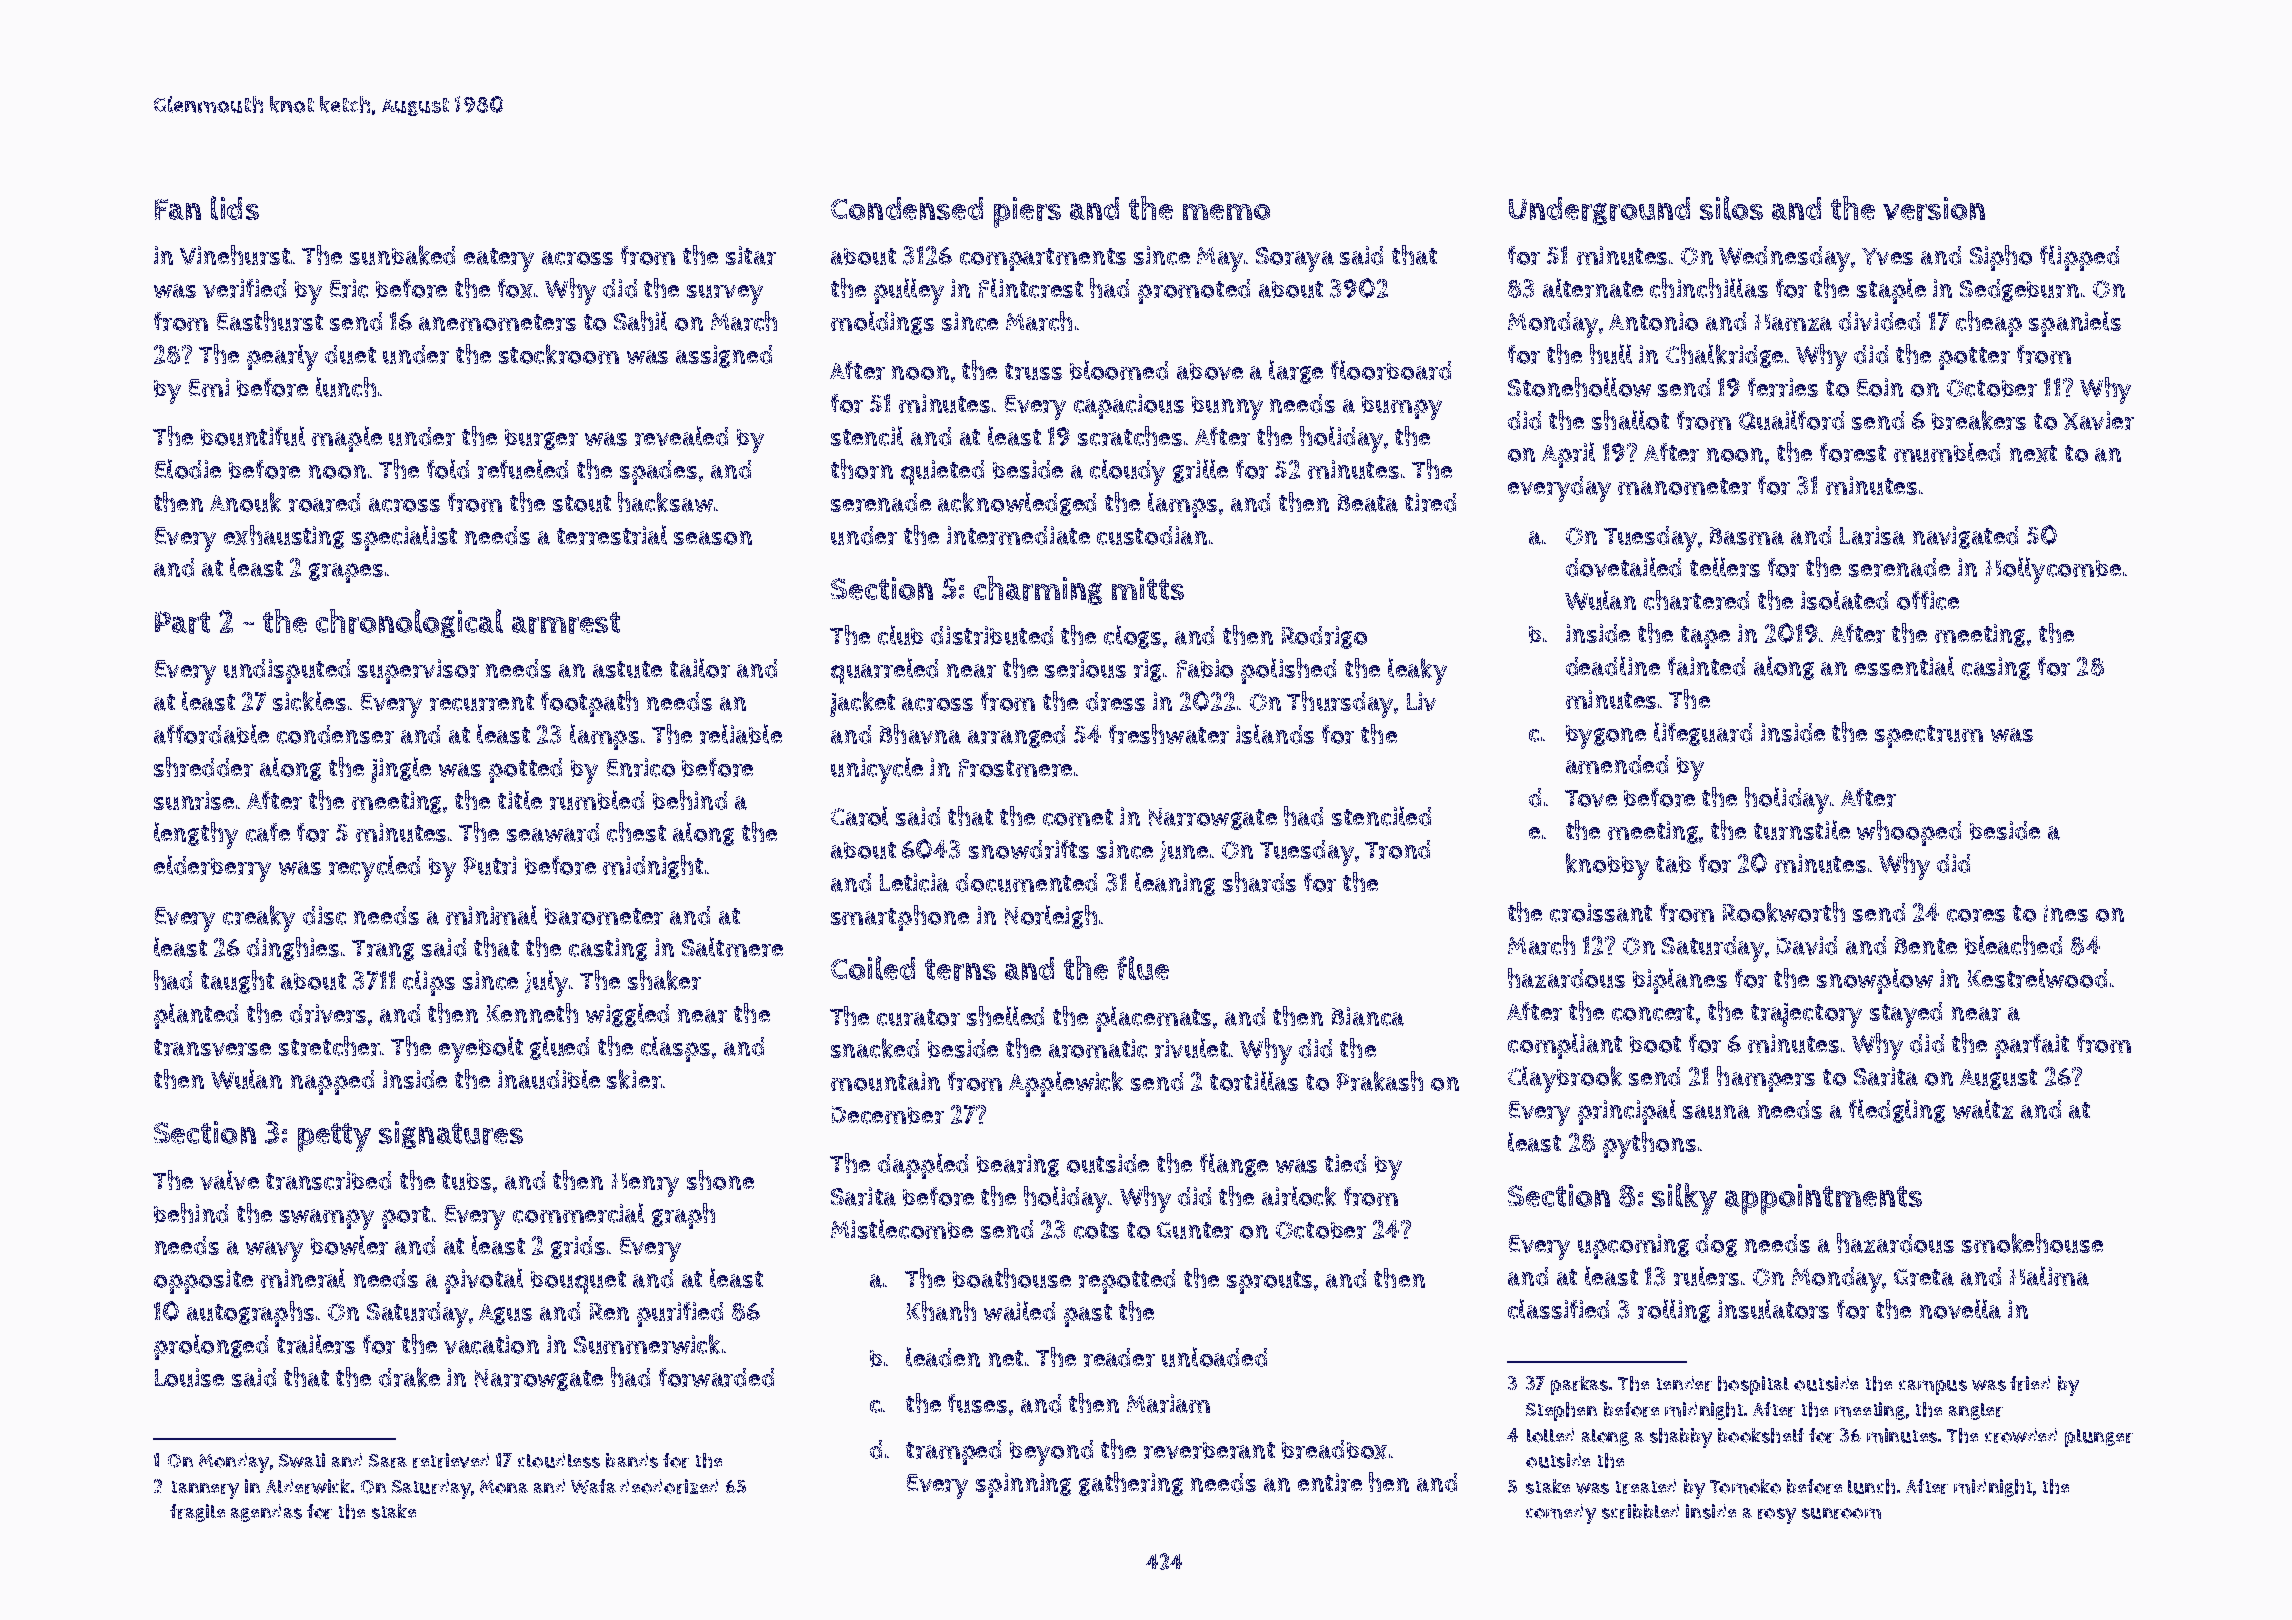  What do you see at coordinates (1611, 354) in the screenshot?
I see `hull` at bounding box center [1611, 354].
